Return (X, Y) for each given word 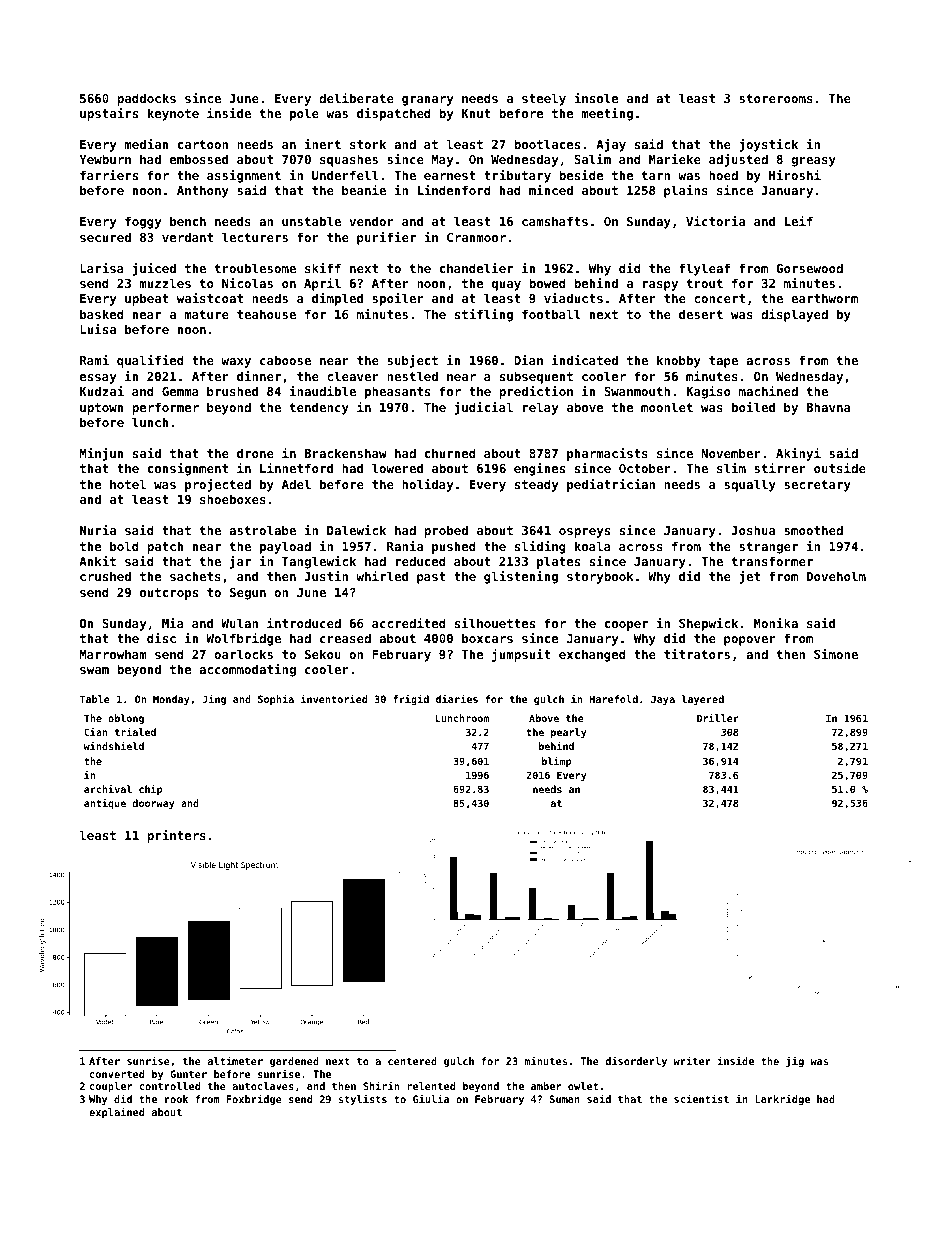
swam (94, 670)
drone (255, 453)
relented (431, 1086)
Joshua (753, 530)
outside (840, 468)
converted (117, 1074)
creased (345, 638)
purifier (386, 238)
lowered (397, 468)
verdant (187, 237)
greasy (813, 162)
